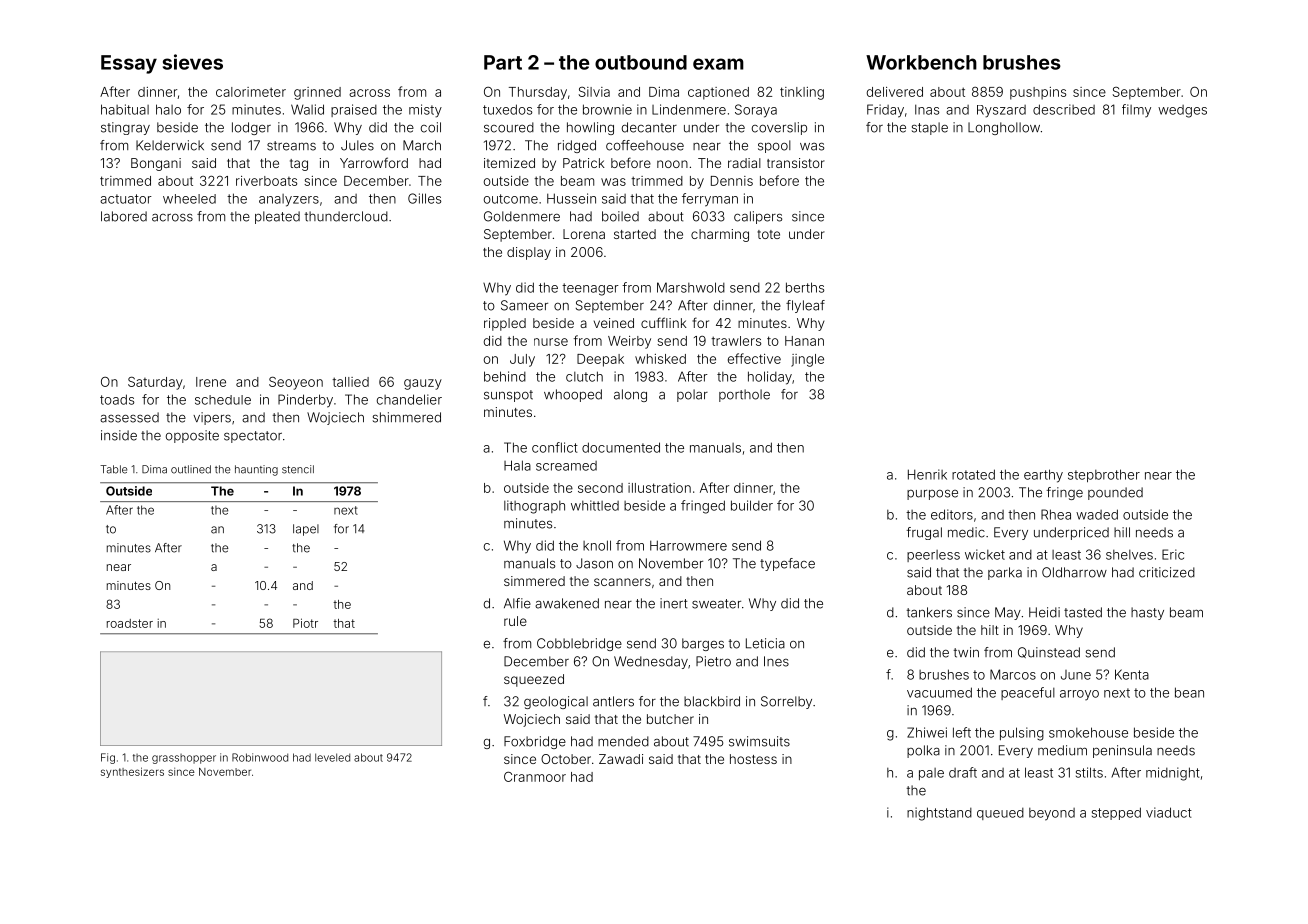 This screenshot has height=924, width=1308. I want to click on synthesizers, so click(132, 772).
